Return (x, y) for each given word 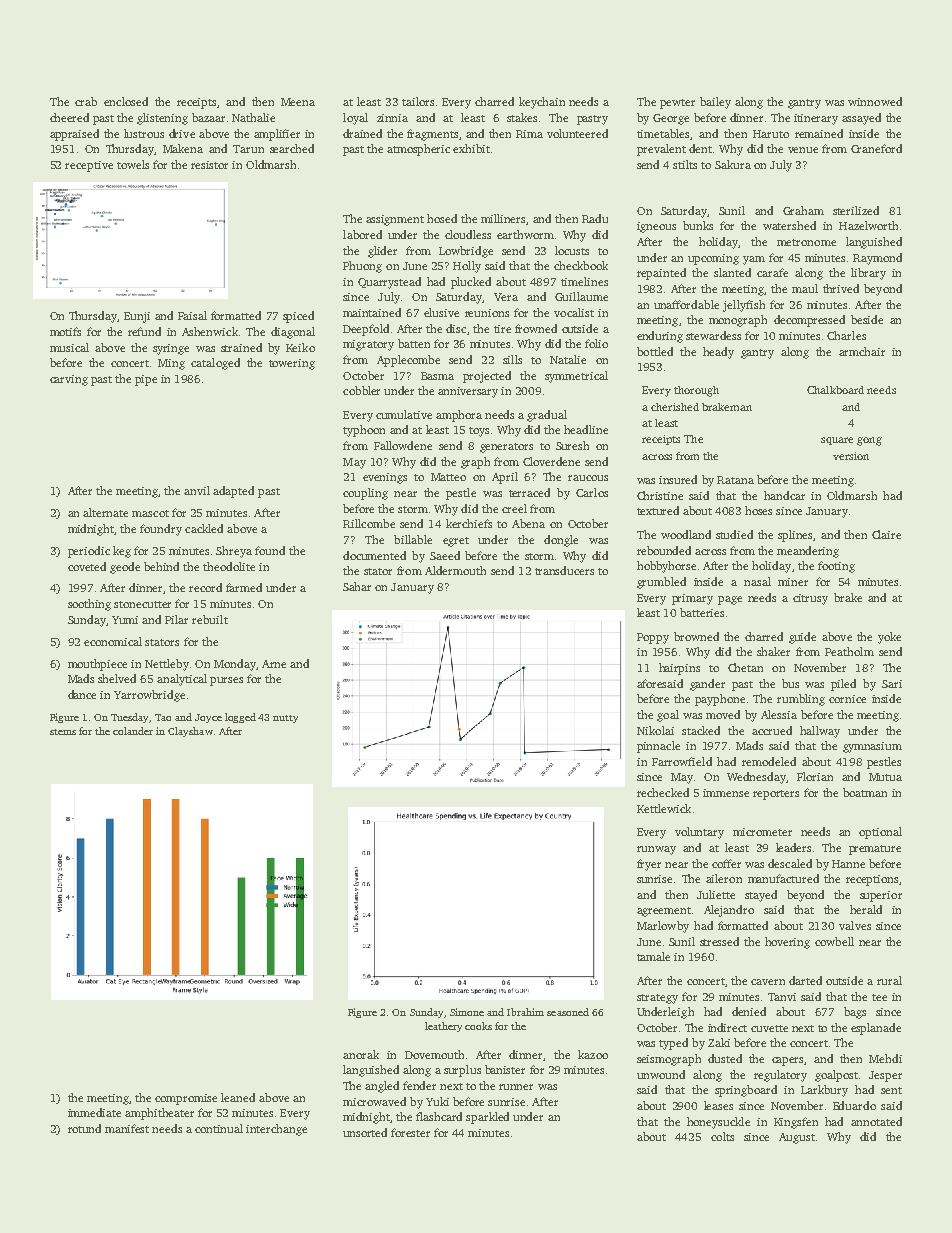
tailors (418, 101)
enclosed (126, 101)
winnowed (875, 101)
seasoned (568, 1012)
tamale (653, 956)
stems (63, 732)
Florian (815, 776)
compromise (186, 1099)
